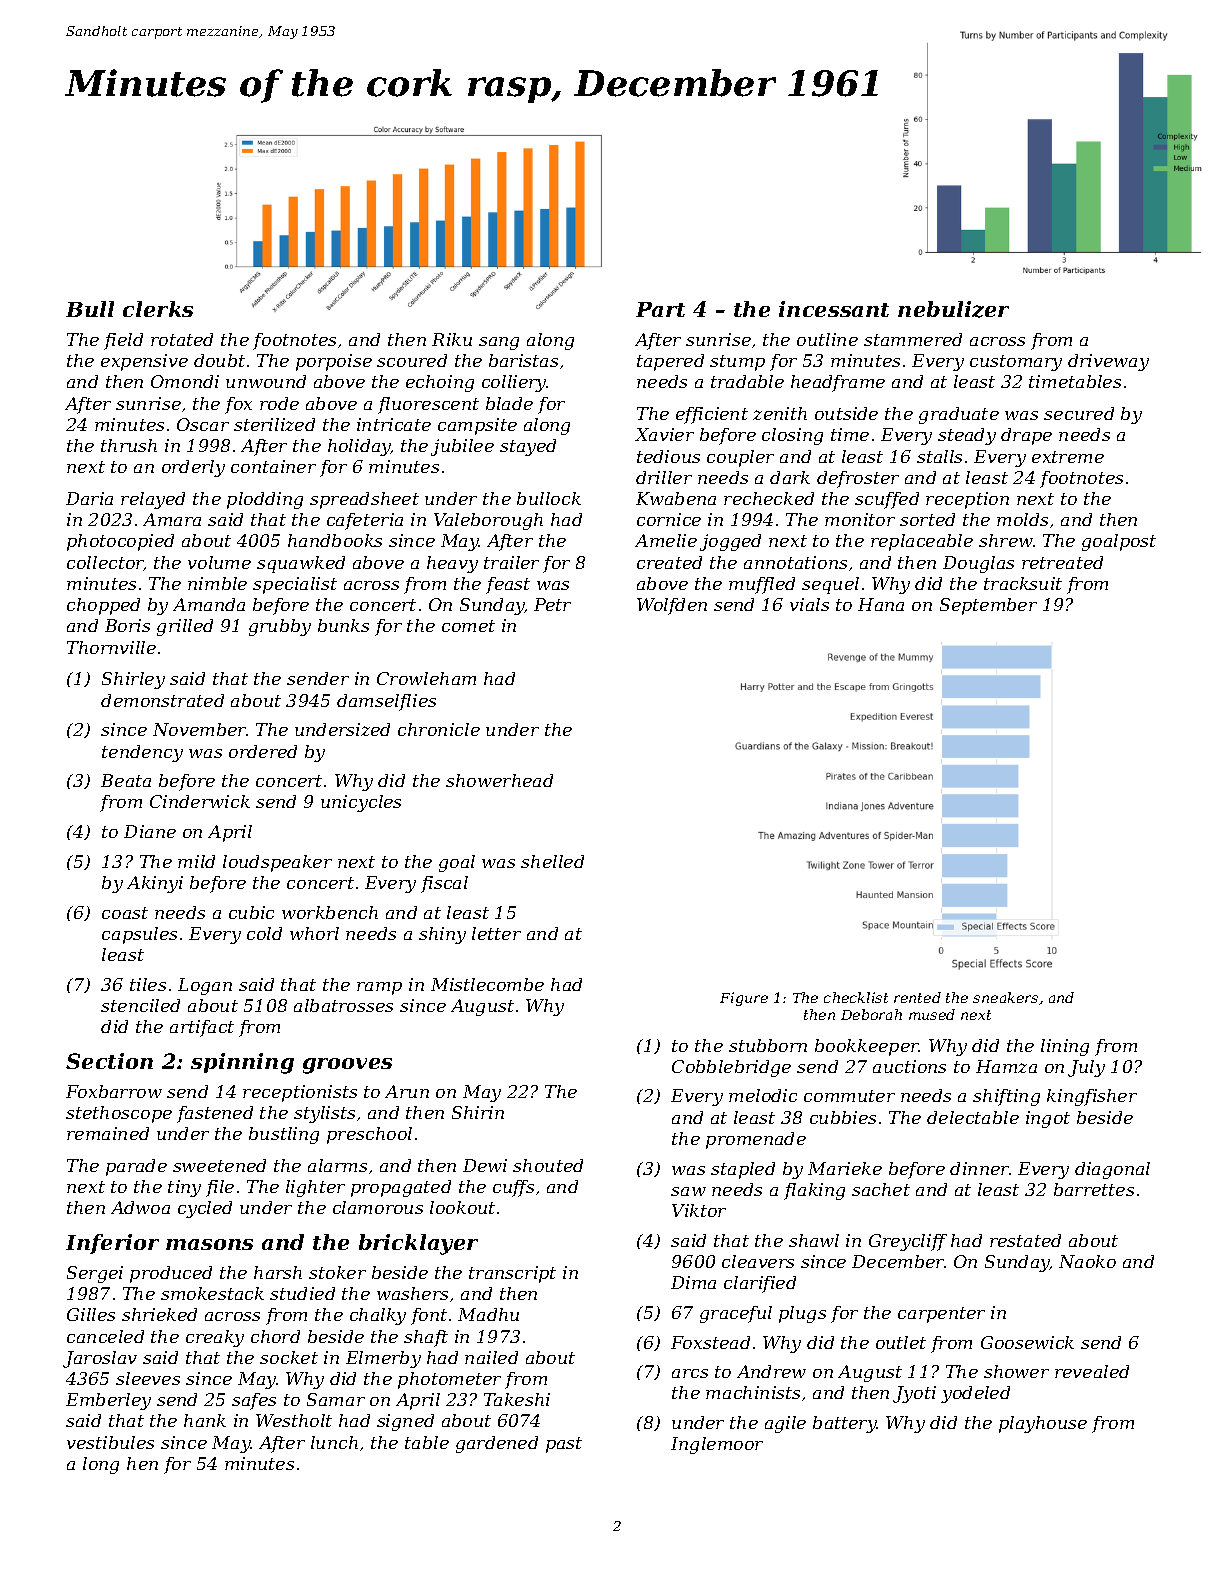  I want to click on nebulizer, so click(953, 309).
